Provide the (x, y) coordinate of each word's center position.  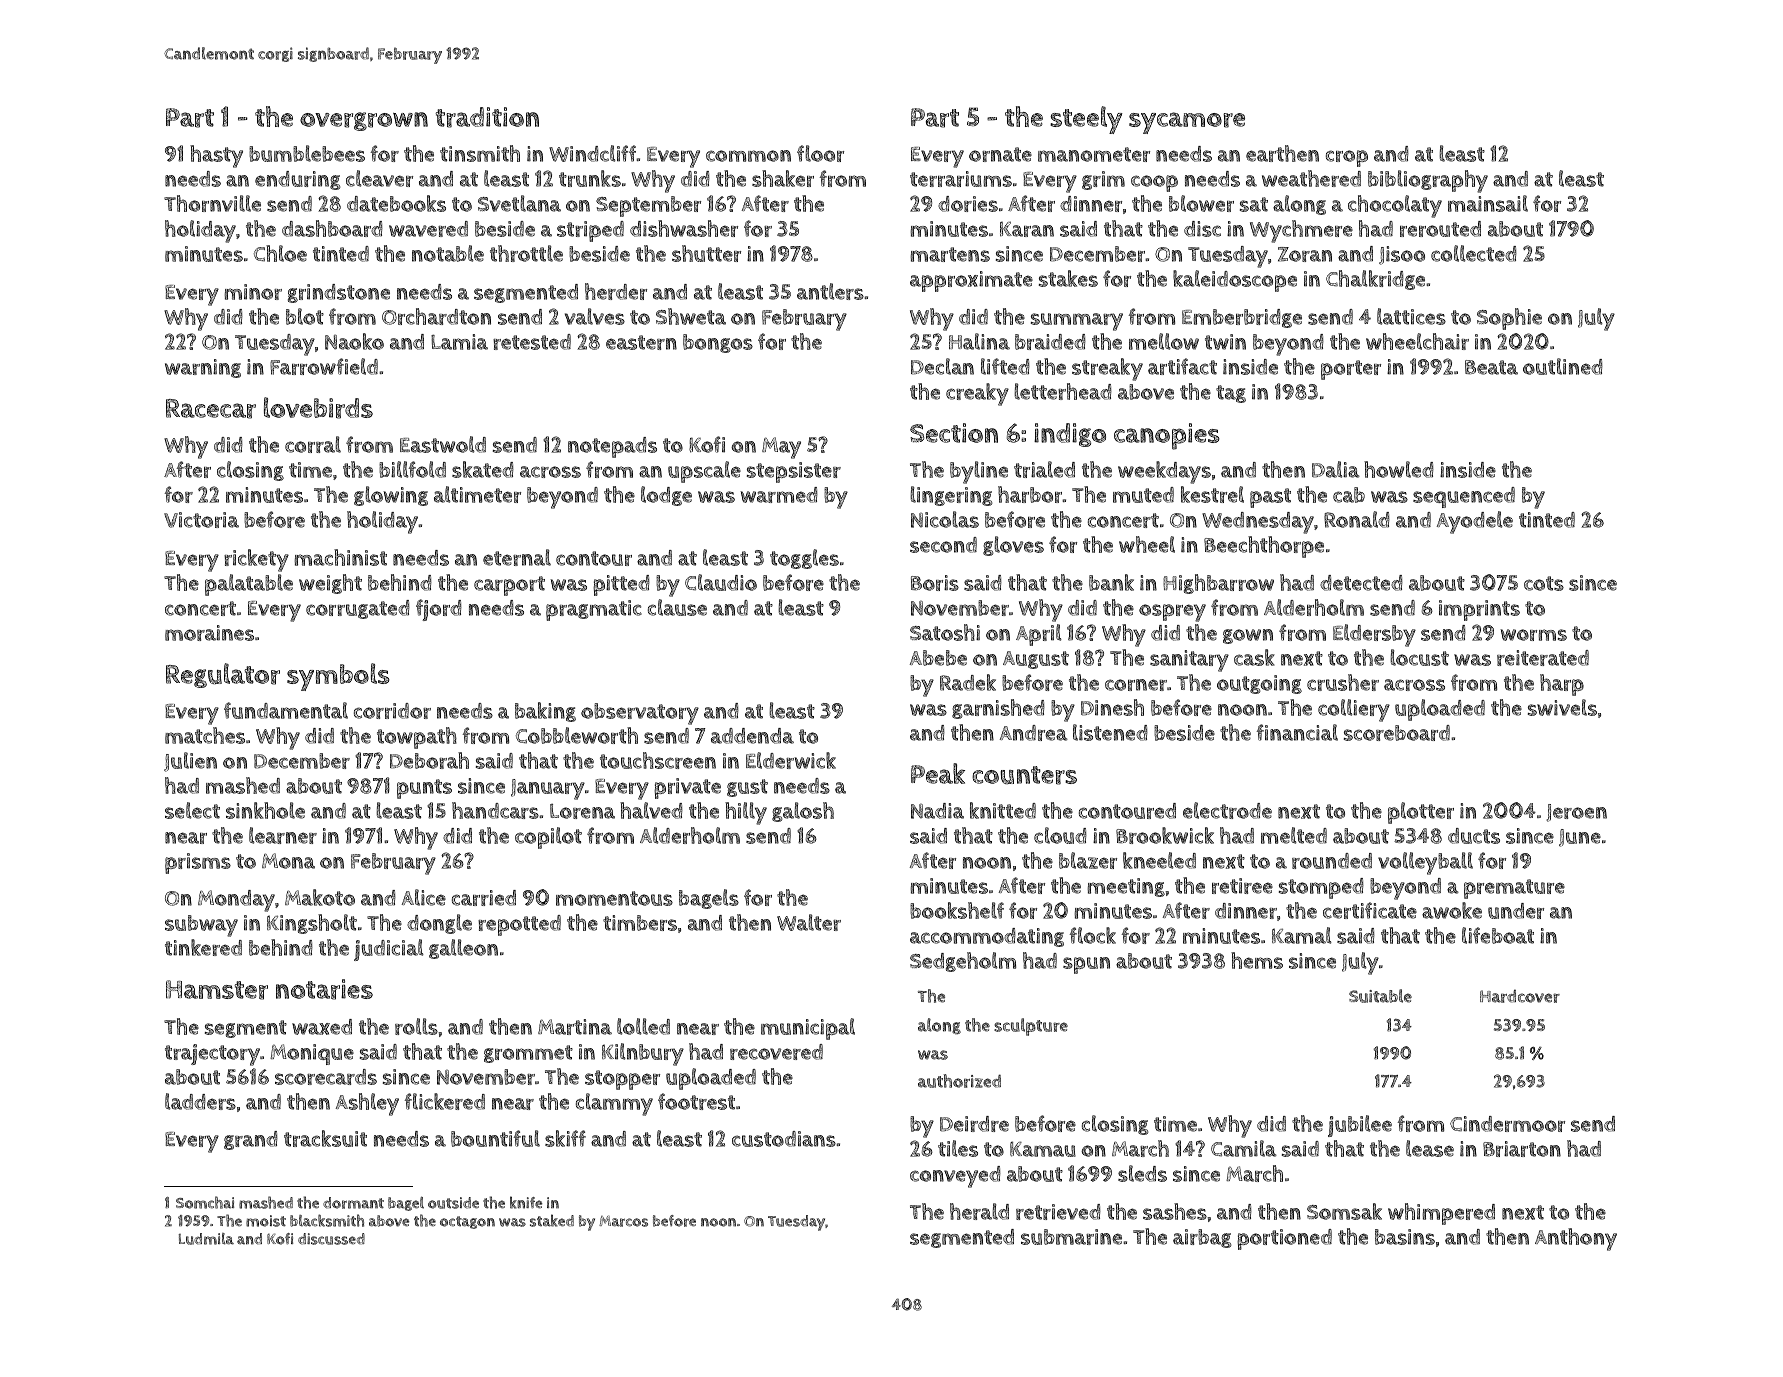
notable (448, 253)
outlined (1563, 366)
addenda (752, 736)
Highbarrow (1218, 584)
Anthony (1576, 1239)
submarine (1071, 1237)
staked (552, 1220)
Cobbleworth (577, 735)
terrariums (961, 179)
